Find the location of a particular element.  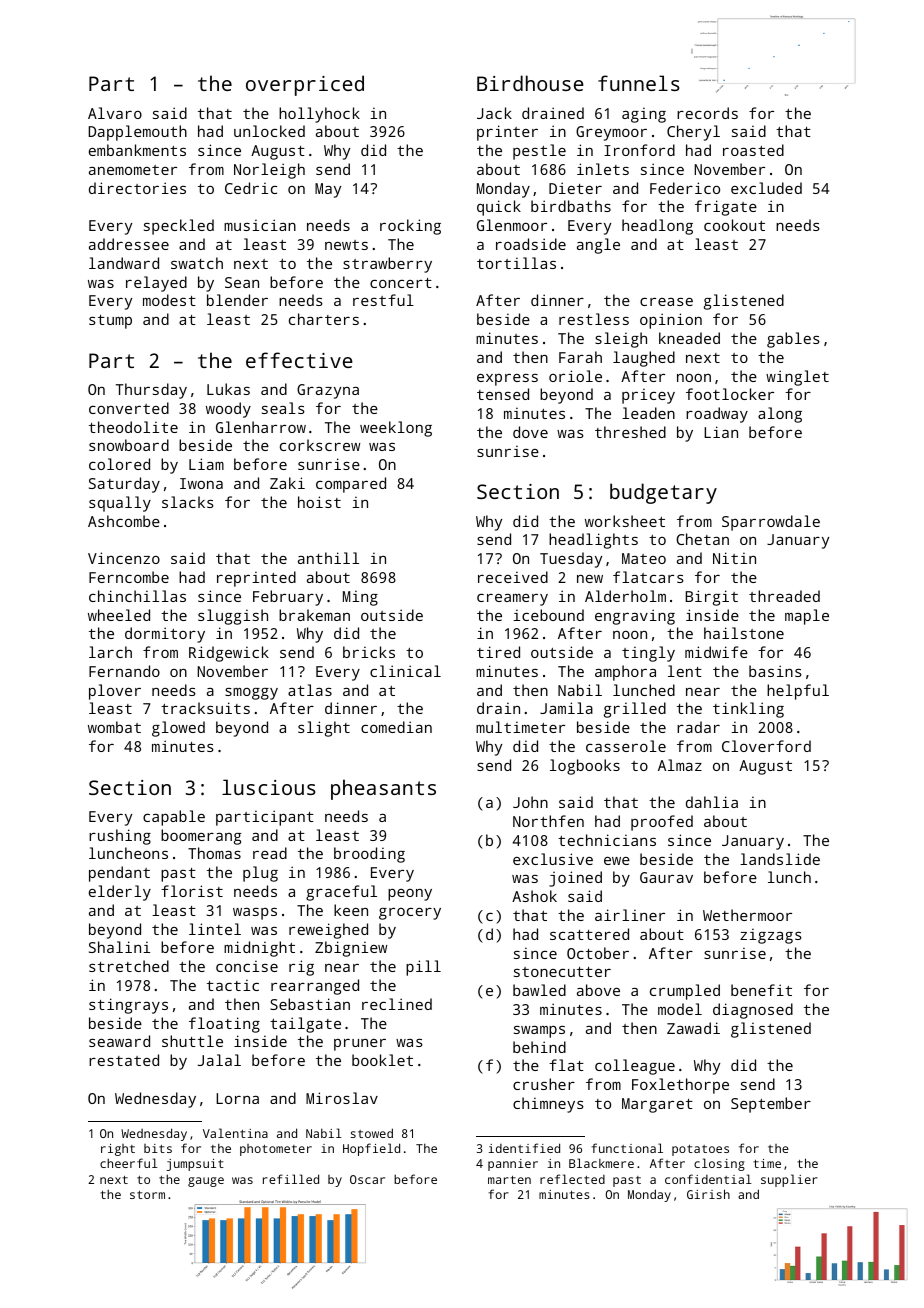

Federico is located at coordinates (685, 188).
